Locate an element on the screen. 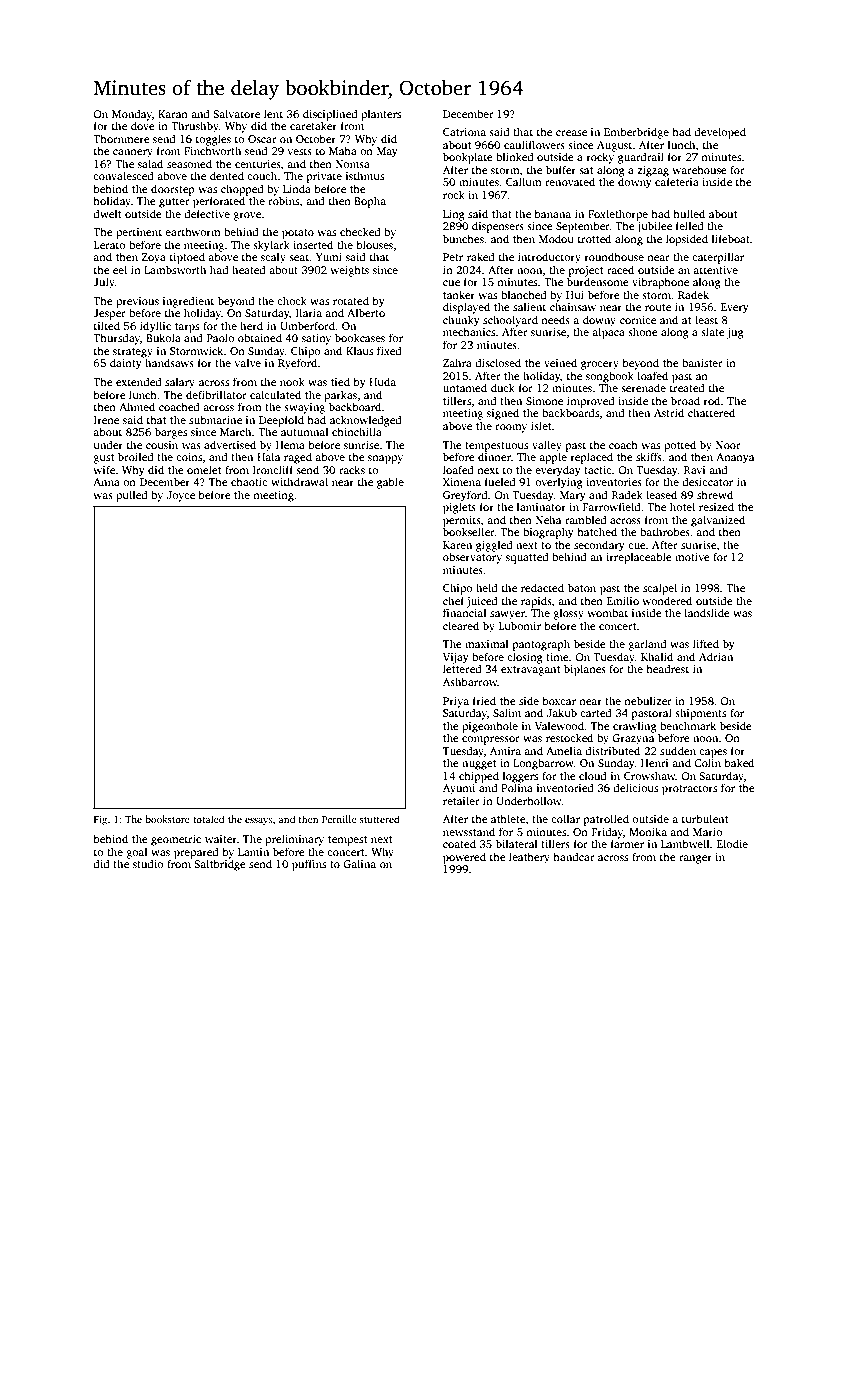 This screenshot has height=1400, width=849. disciplined is located at coordinates (330, 115).
